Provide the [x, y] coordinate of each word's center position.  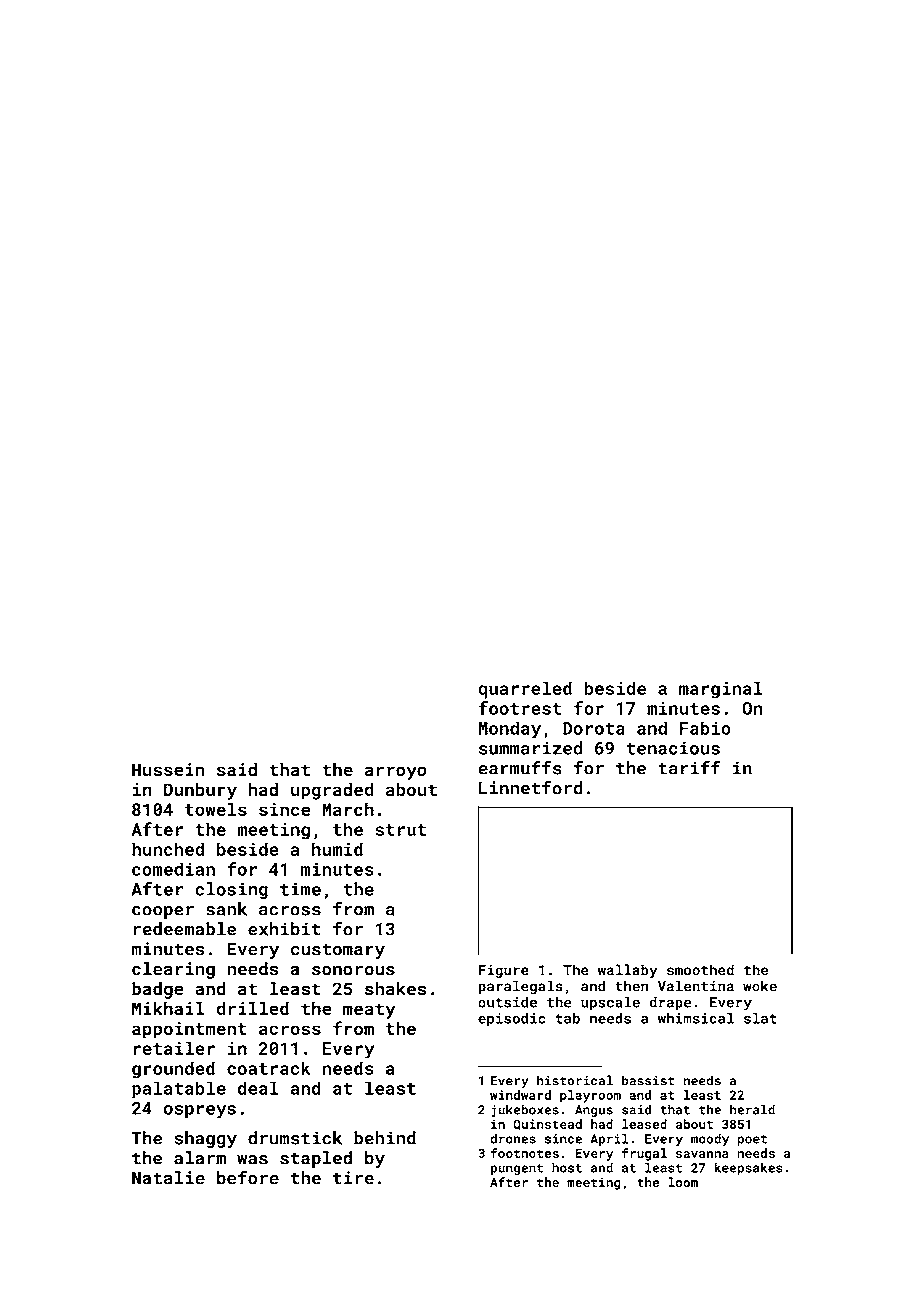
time [300, 889]
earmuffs [520, 768]
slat [760, 1018]
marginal [721, 690]
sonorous [353, 970]
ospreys [200, 1112]
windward [520, 1095]
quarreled [525, 690]
